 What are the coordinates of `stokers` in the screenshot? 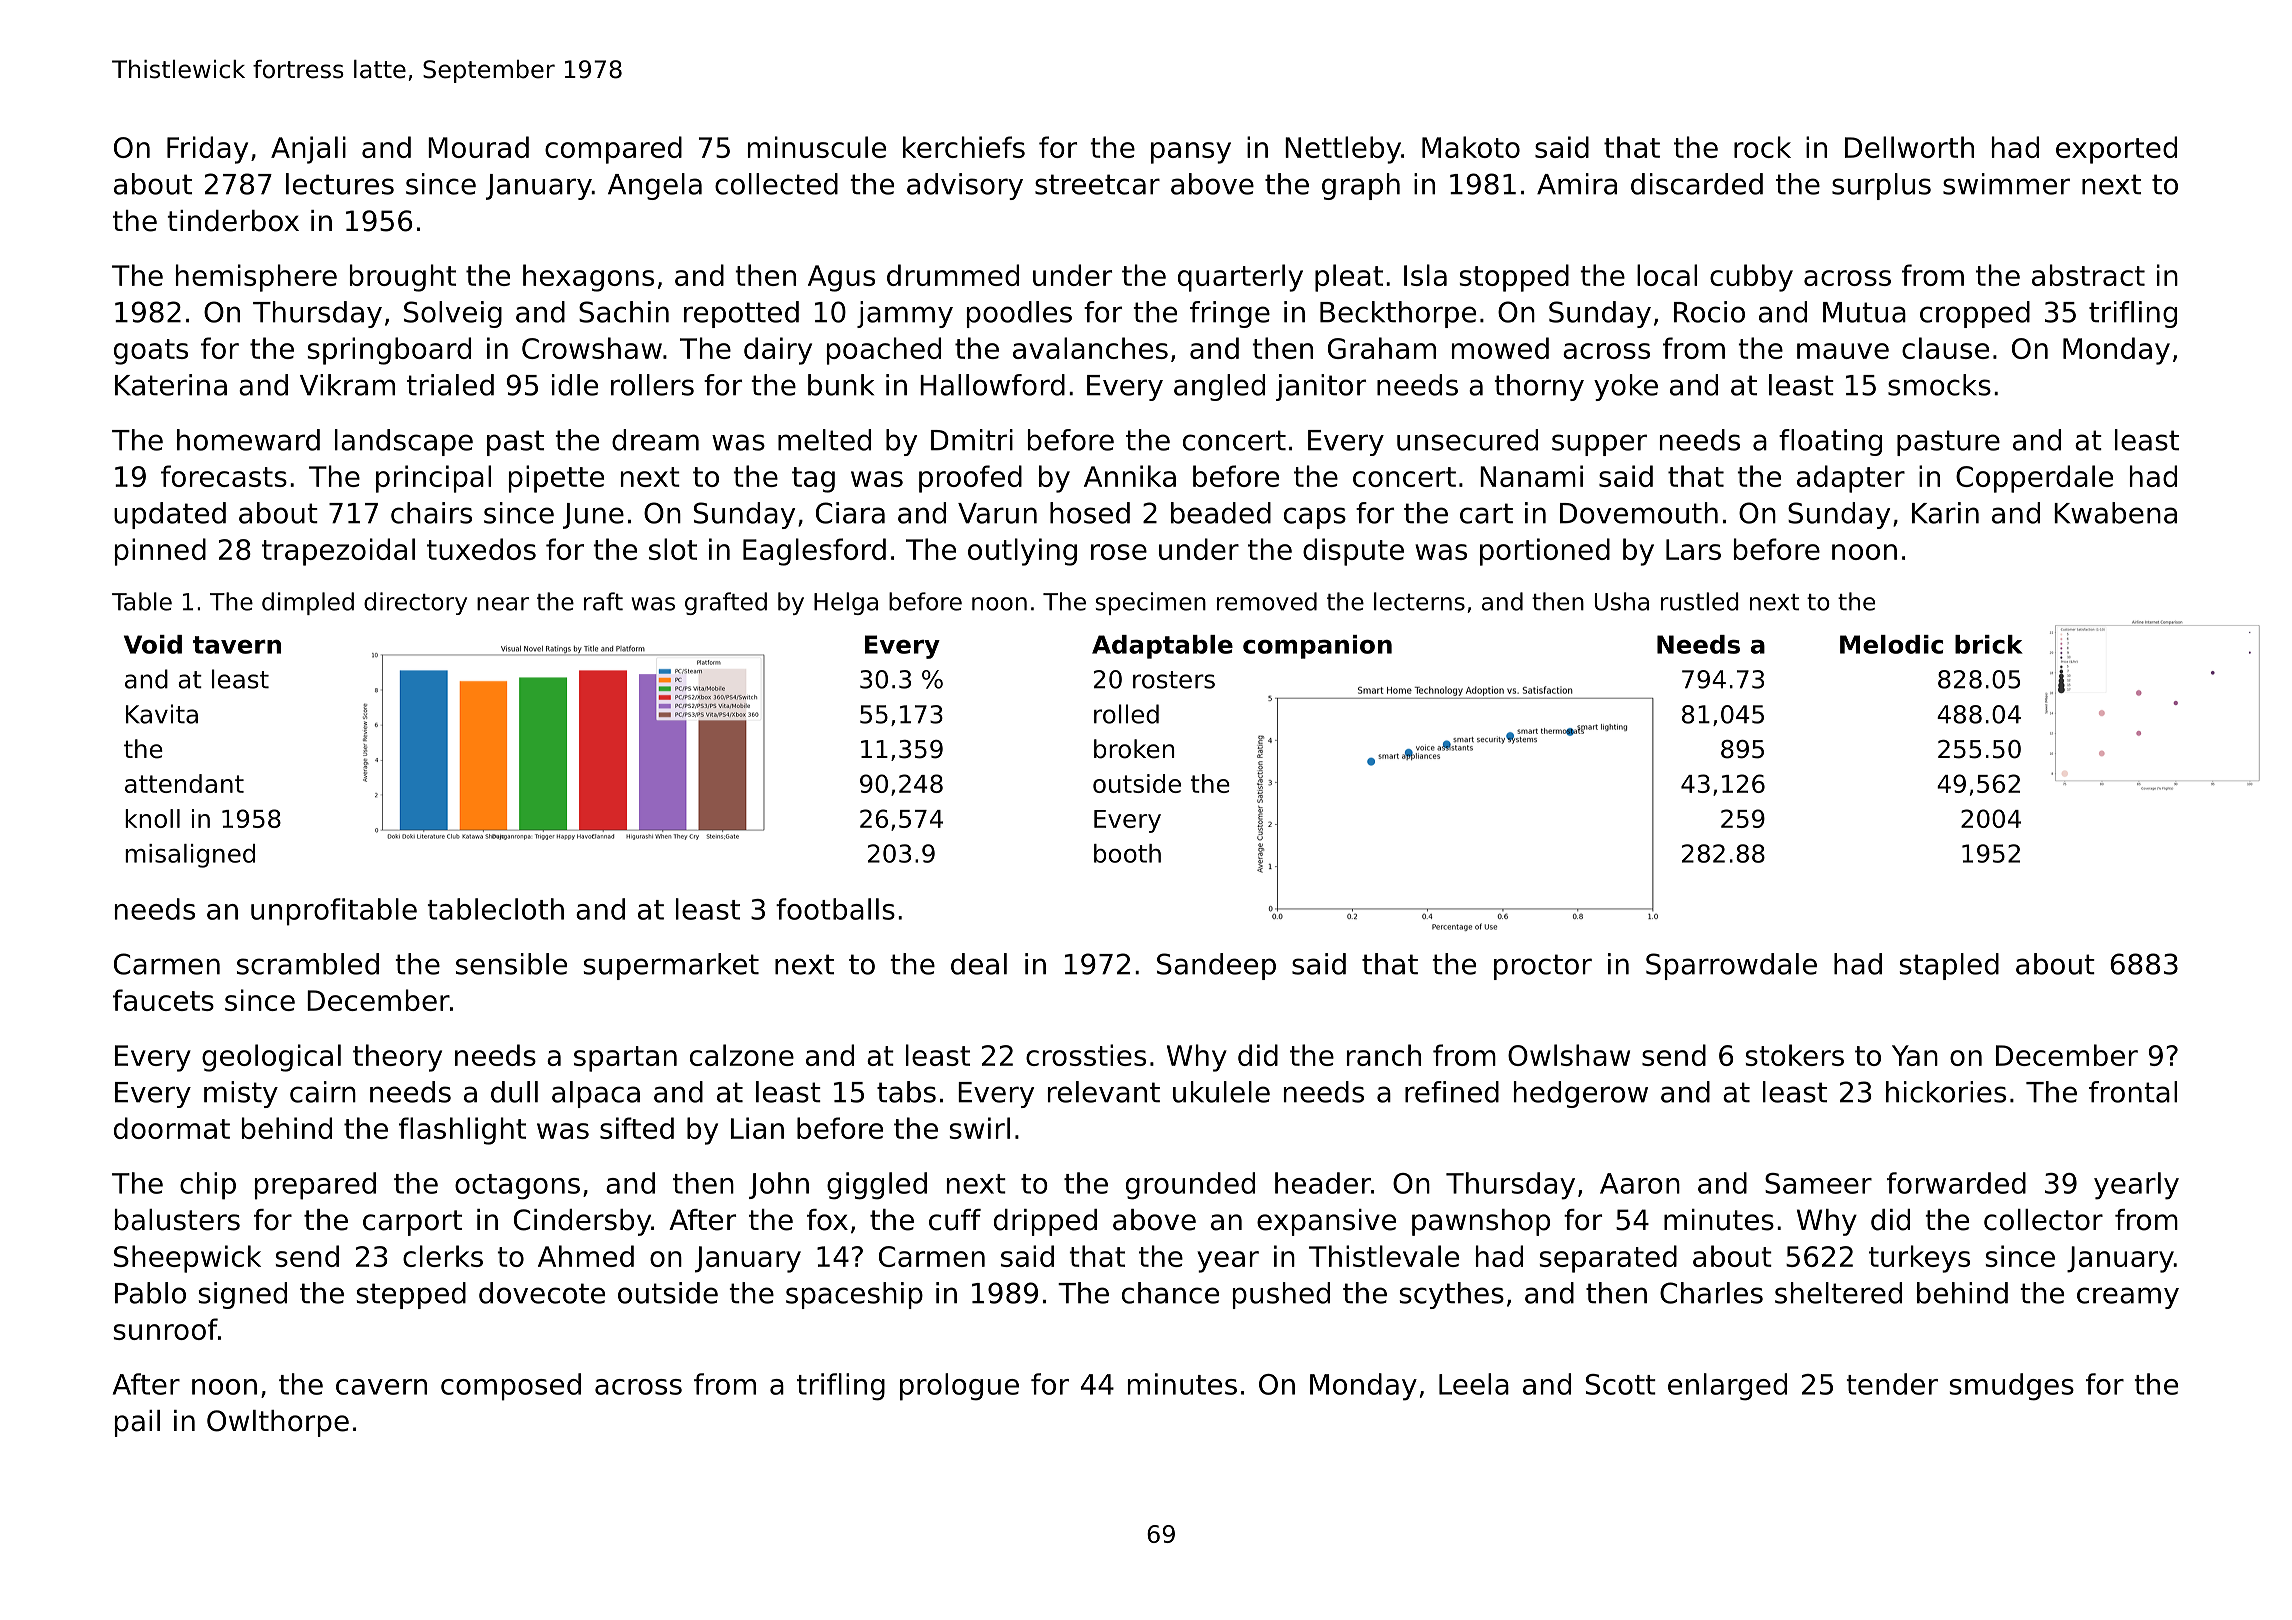 It's located at (1795, 1055).
